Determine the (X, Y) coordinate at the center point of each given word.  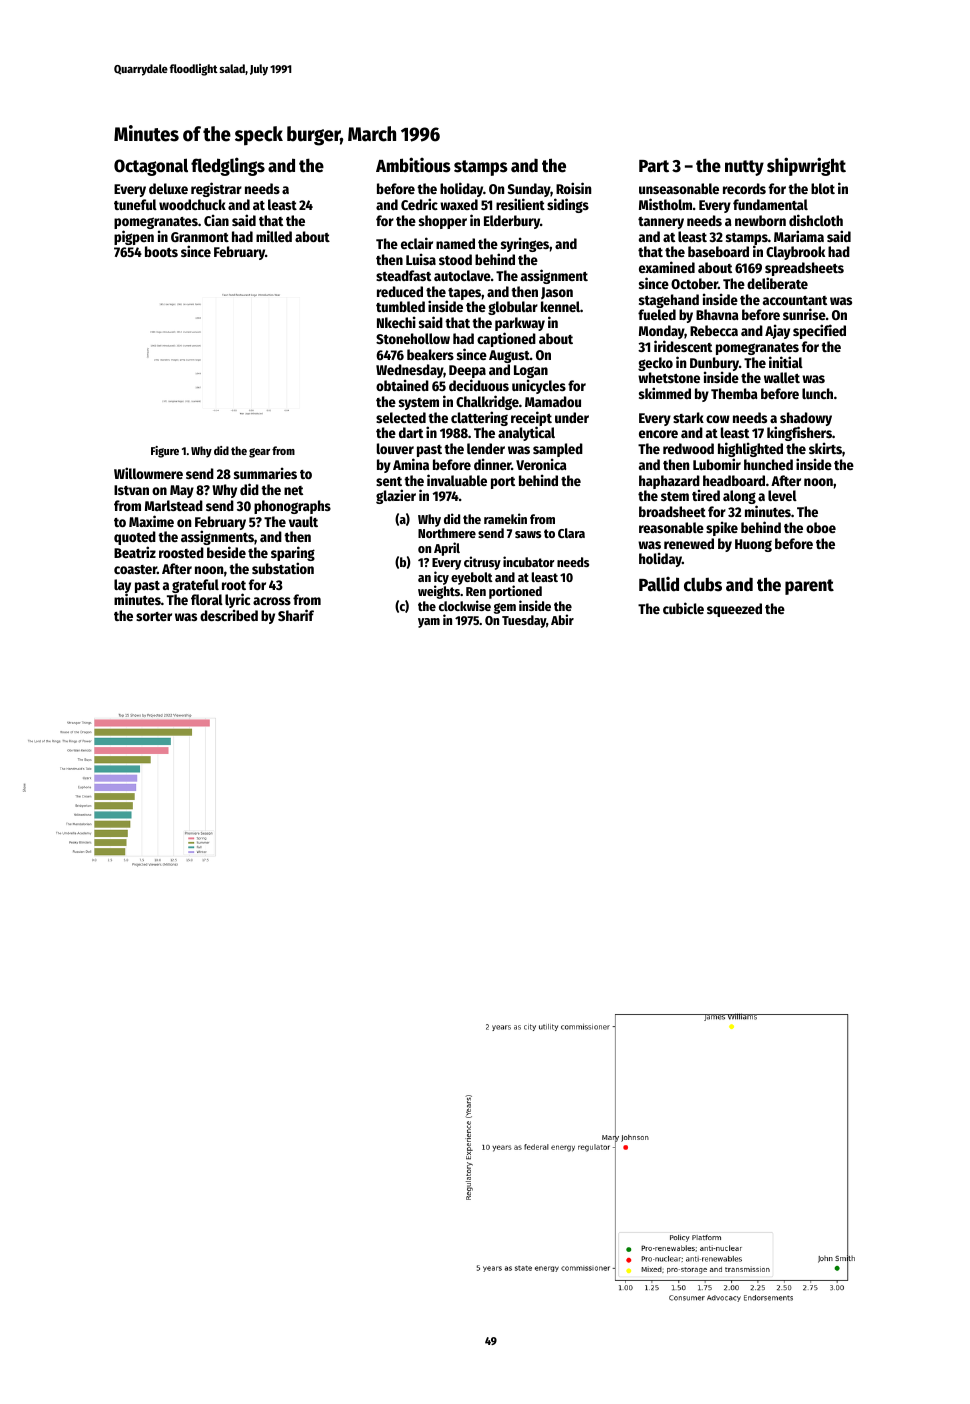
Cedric (419, 204)
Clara (571, 533)
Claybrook (795, 253)
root (234, 585)
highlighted (750, 450)
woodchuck (192, 204)
